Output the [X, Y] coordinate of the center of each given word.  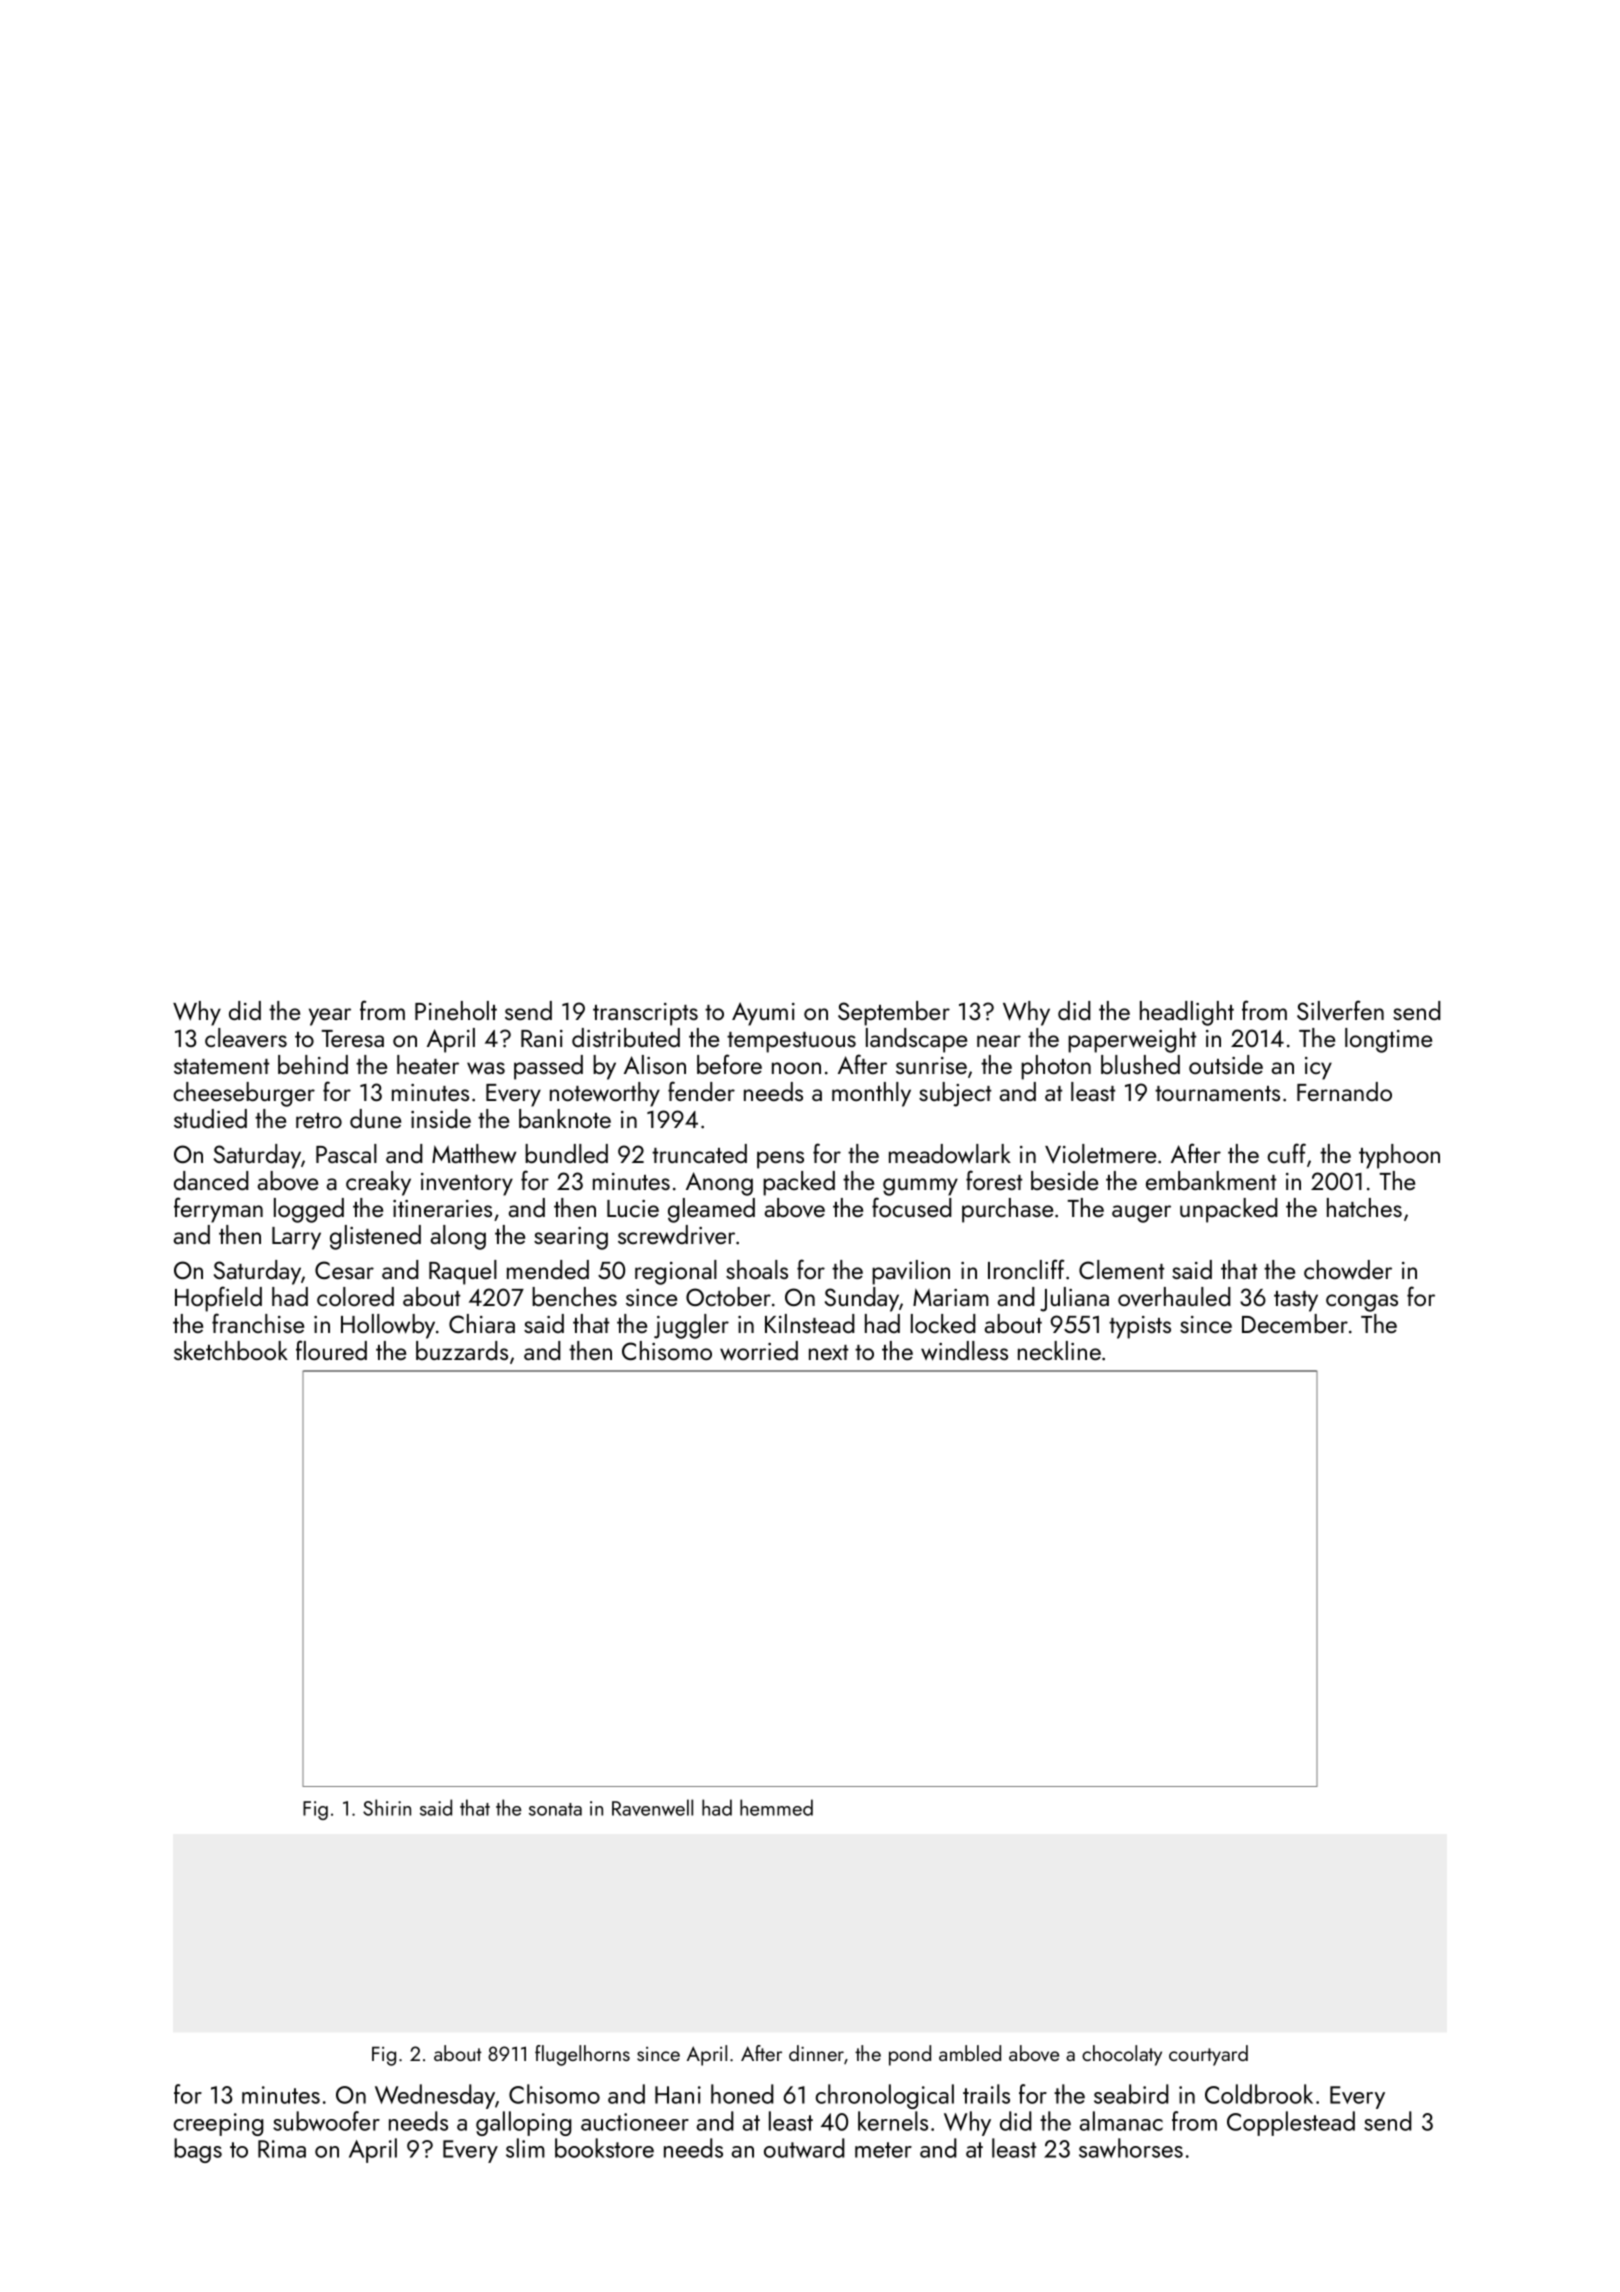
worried [759, 1351]
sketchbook [231, 1350]
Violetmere [1100, 1153]
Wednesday [435, 2096]
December [1295, 1323]
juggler [691, 1326]
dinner [816, 2053]
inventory [467, 1184]
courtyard [1208, 2055]
